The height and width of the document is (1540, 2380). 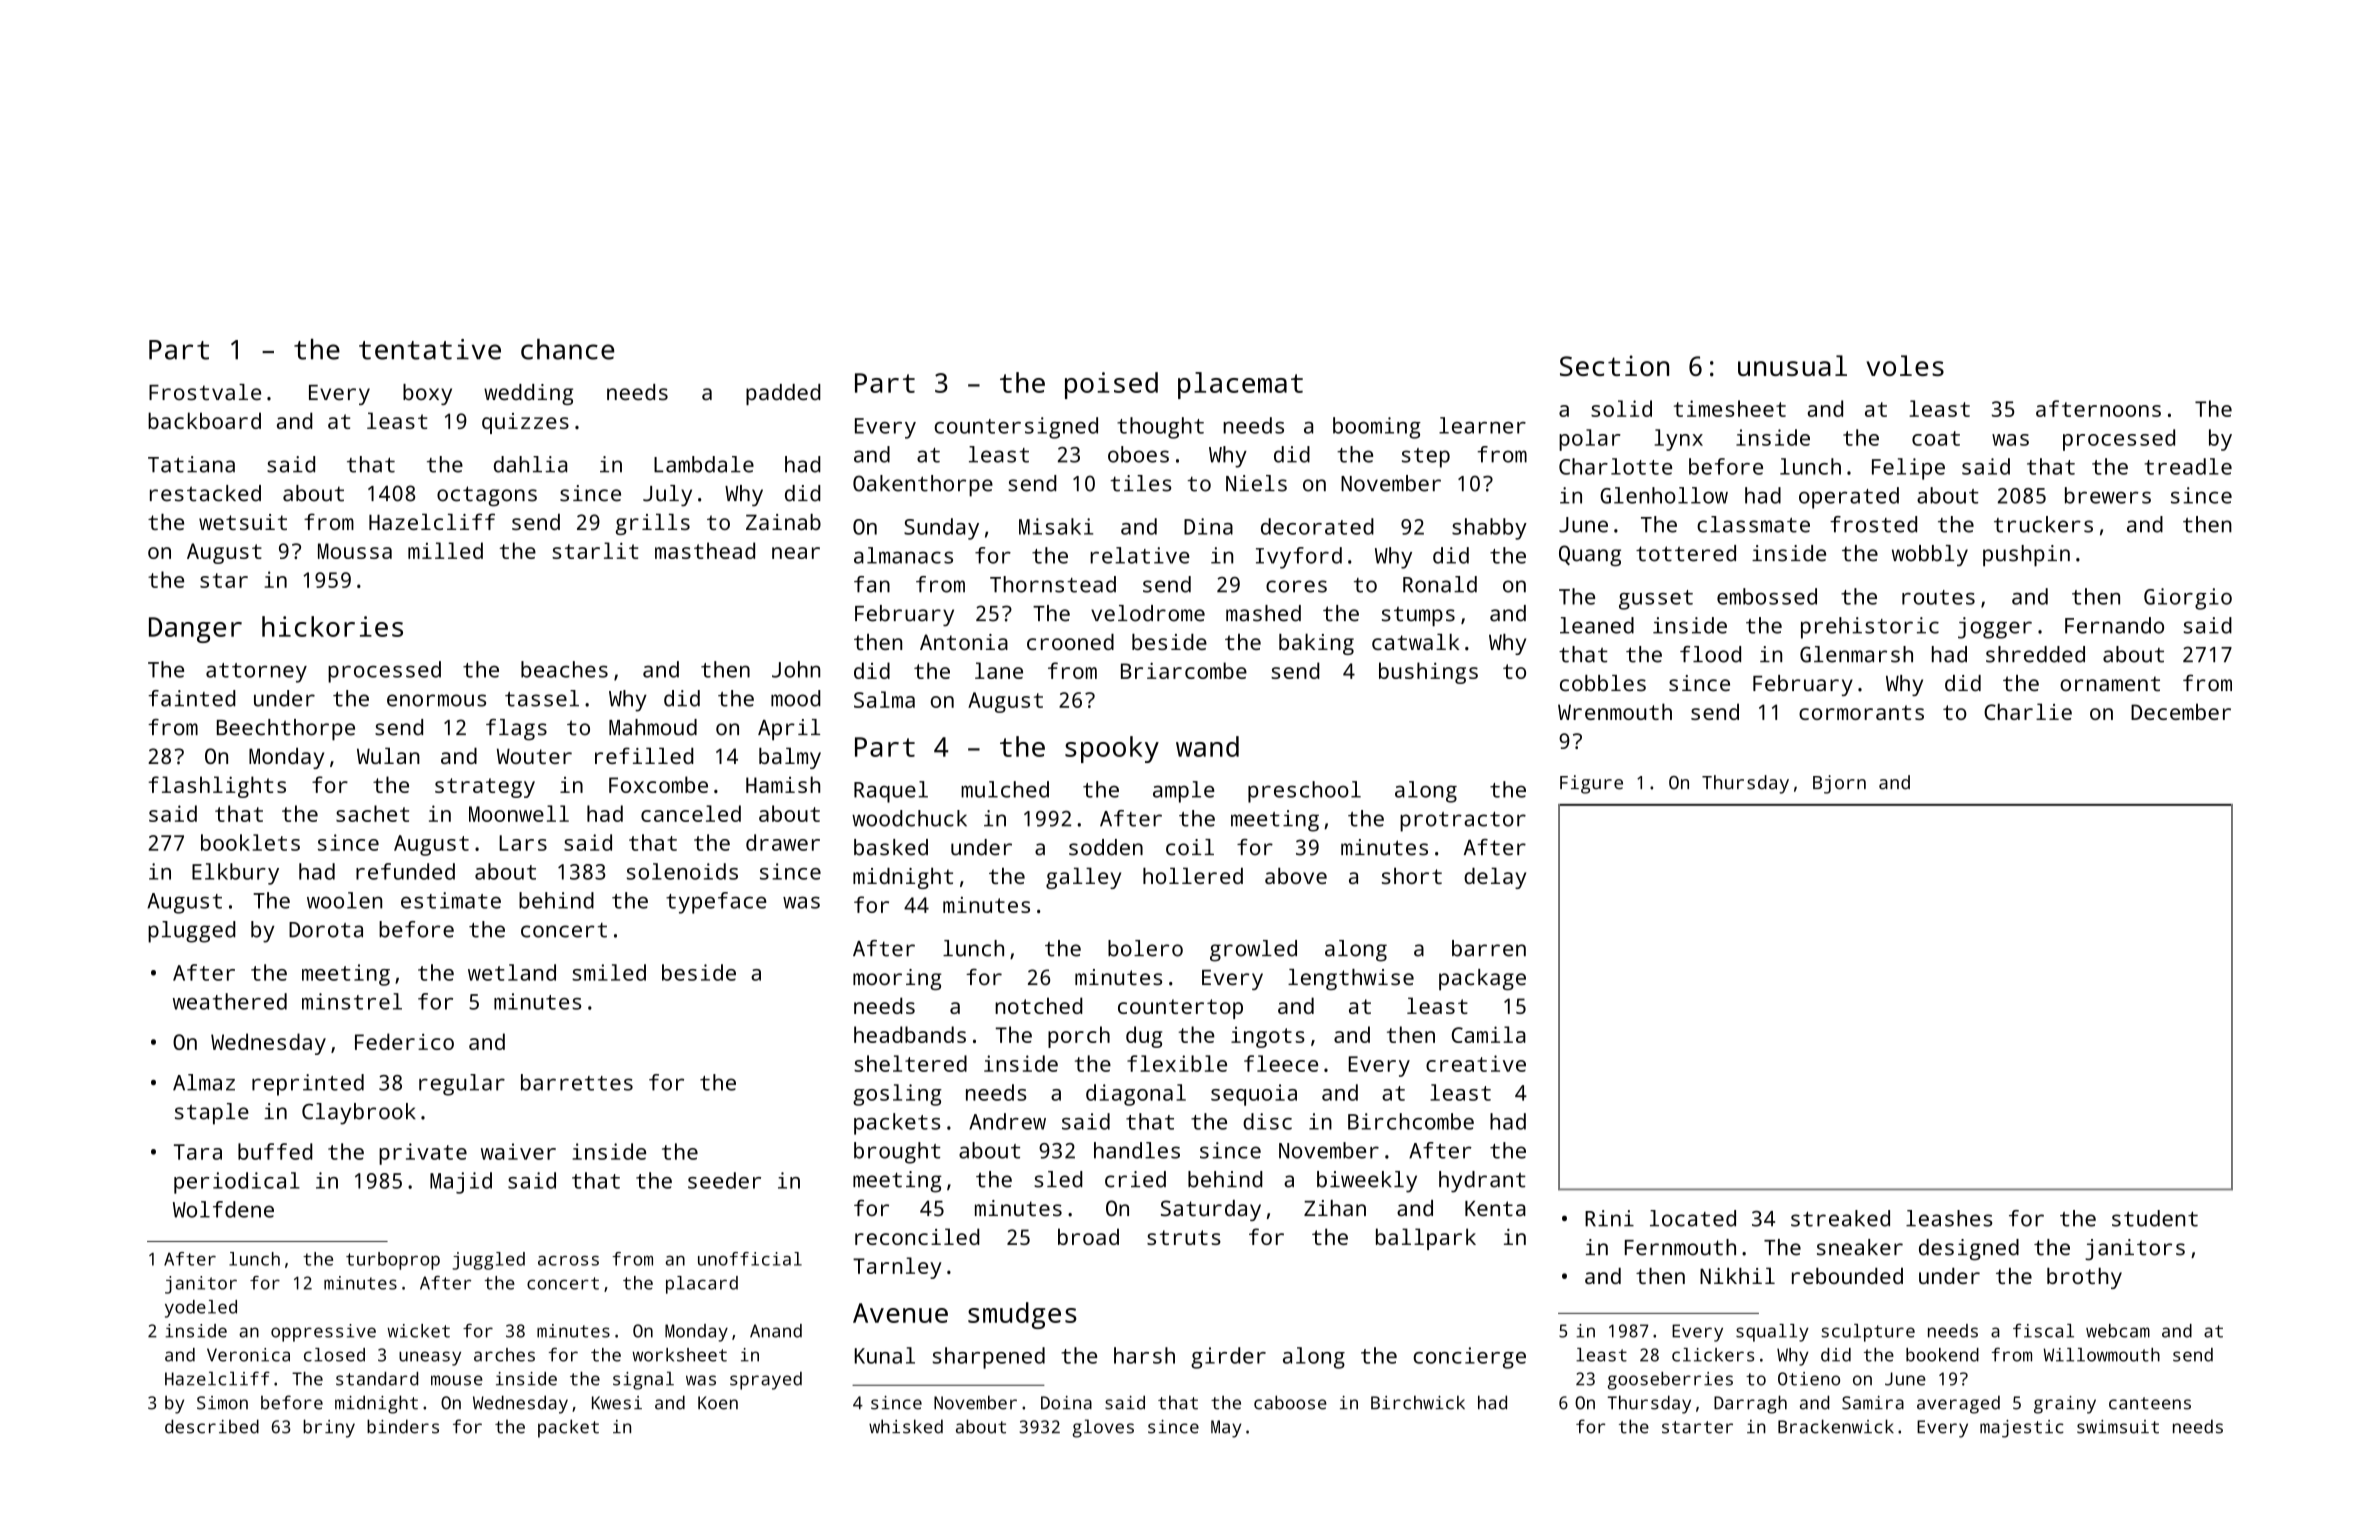 I want to click on padded, so click(x=783, y=394).
